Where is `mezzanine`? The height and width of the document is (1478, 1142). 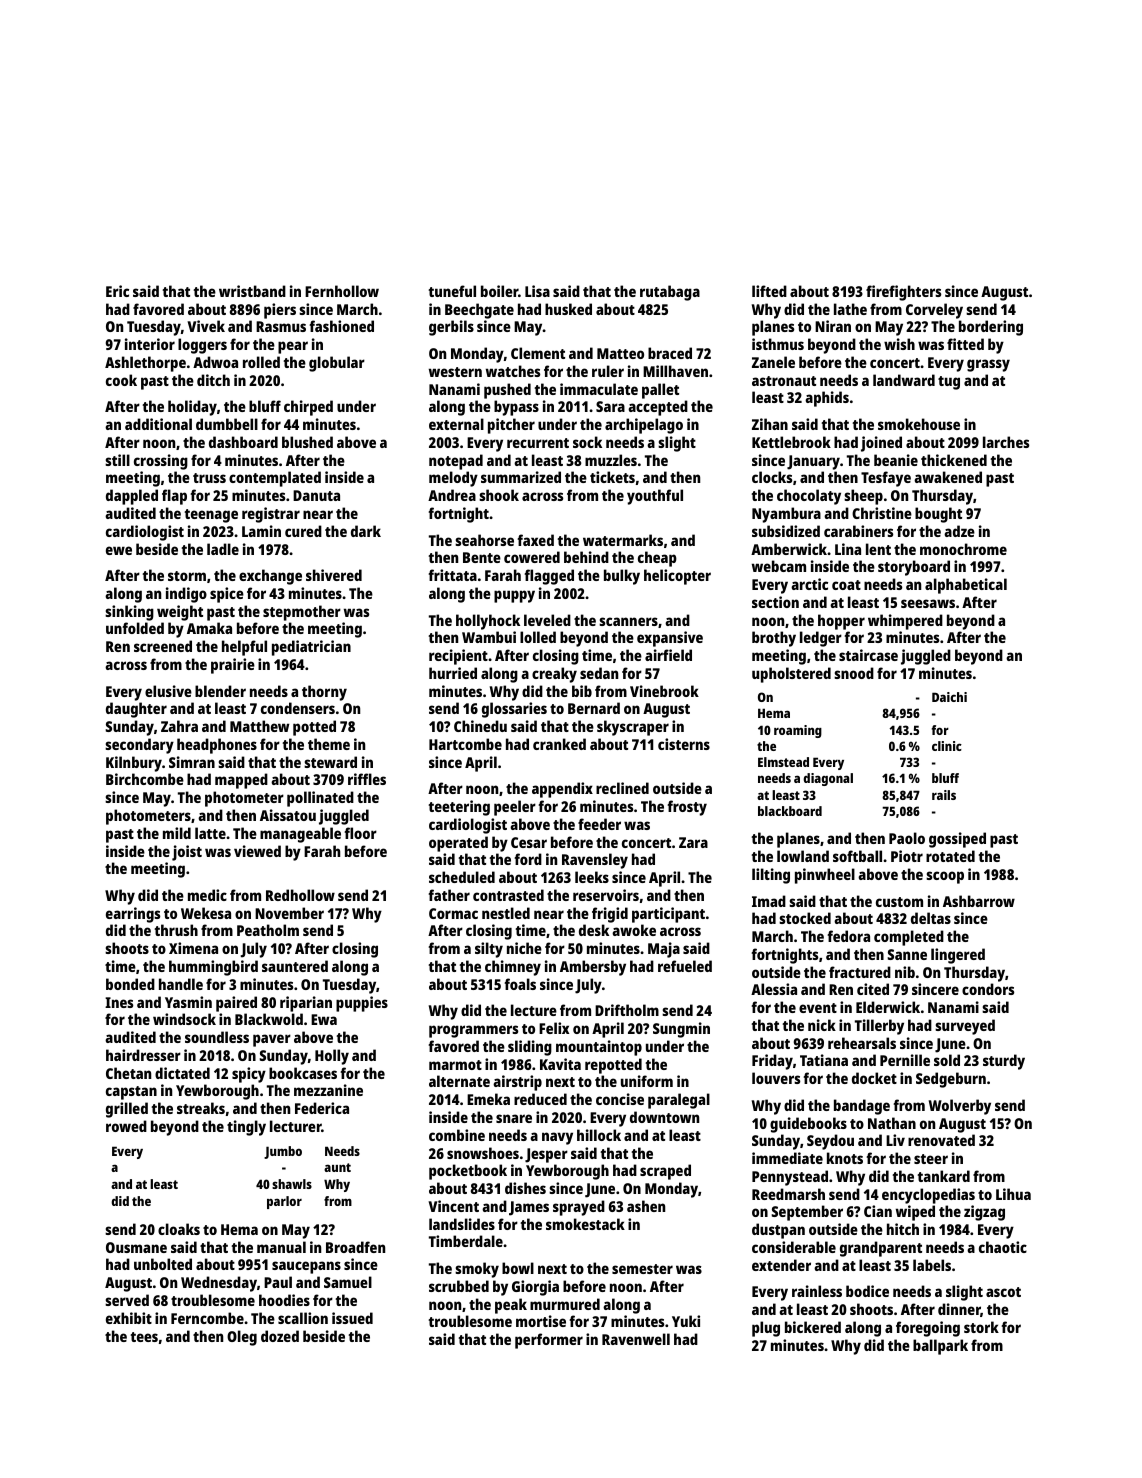 mezzanine is located at coordinates (328, 1090).
